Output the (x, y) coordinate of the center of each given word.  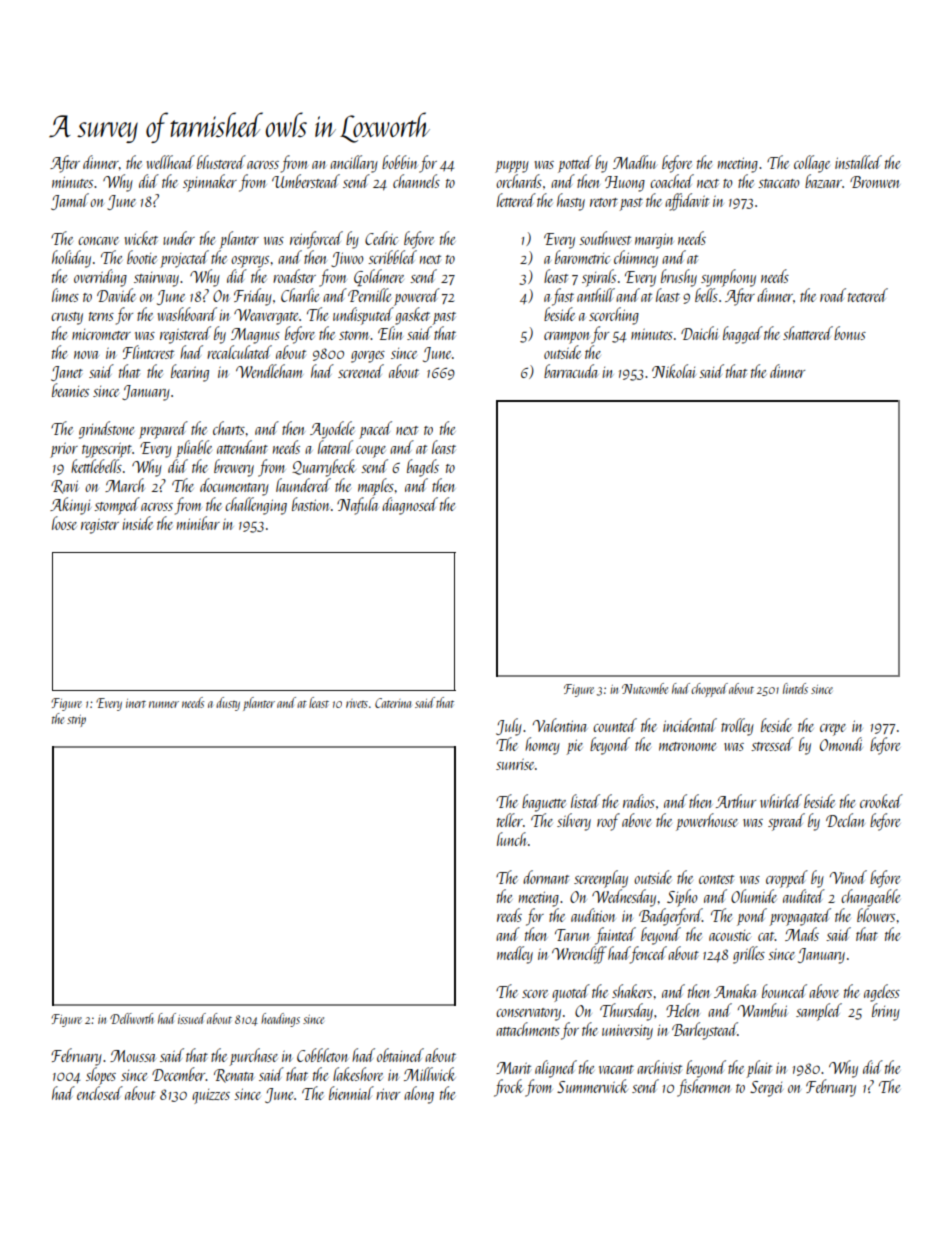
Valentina (560, 725)
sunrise (515, 764)
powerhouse (707, 822)
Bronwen (875, 182)
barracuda (571, 371)
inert (136, 703)
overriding (100, 278)
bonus (850, 333)
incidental (690, 725)
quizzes (211, 1096)
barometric (582, 257)
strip (76, 721)
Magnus (255, 336)
